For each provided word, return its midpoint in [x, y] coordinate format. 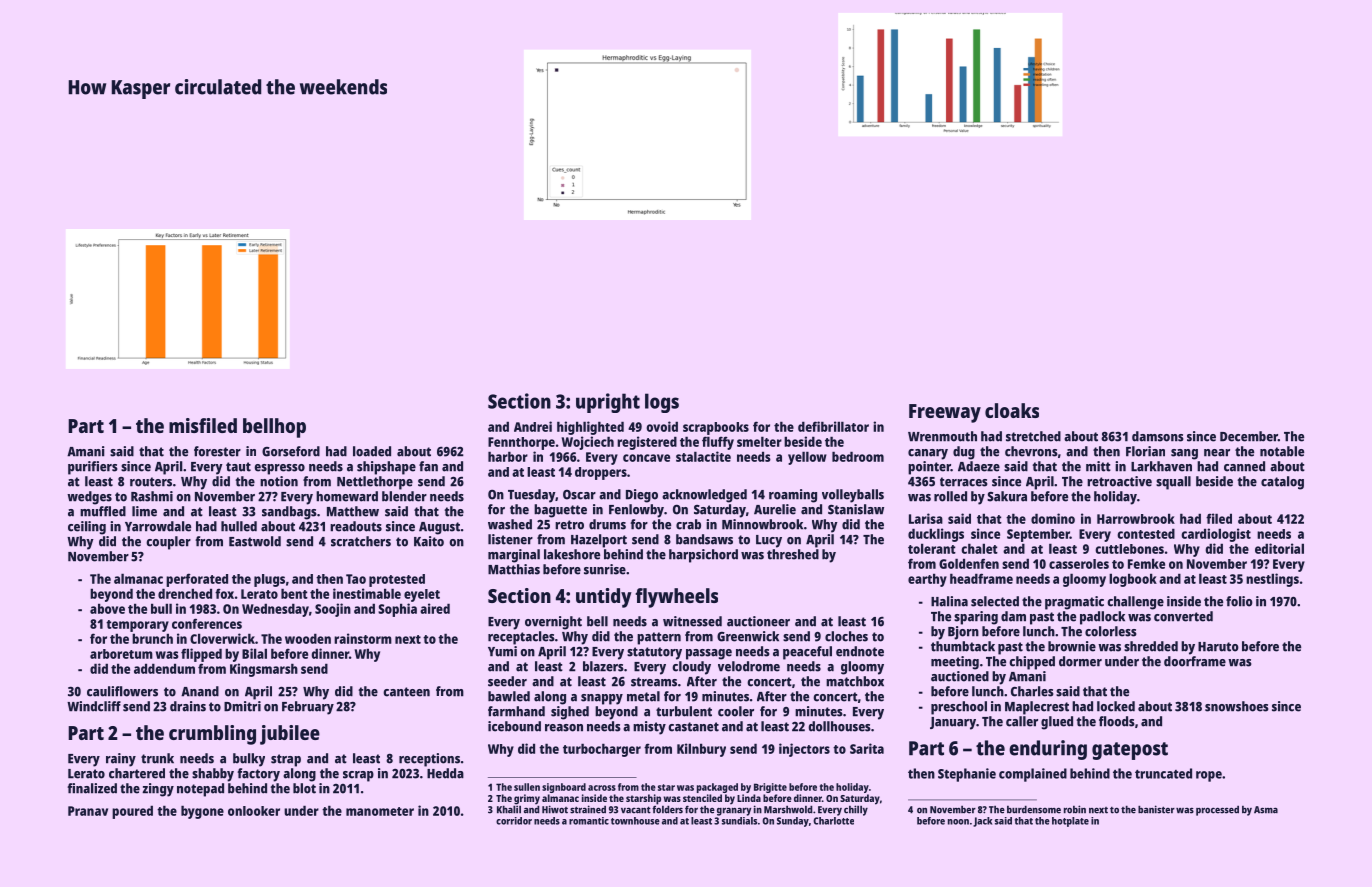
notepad [200, 790]
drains [188, 706]
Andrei [533, 426]
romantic [589, 821]
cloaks [1012, 410]
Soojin [333, 610]
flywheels [677, 598]
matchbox [855, 681]
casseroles [1079, 564]
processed [1217, 810]
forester [217, 451]
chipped [1032, 663]
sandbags [289, 513]
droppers [601, 473]
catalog [1282, 483]
